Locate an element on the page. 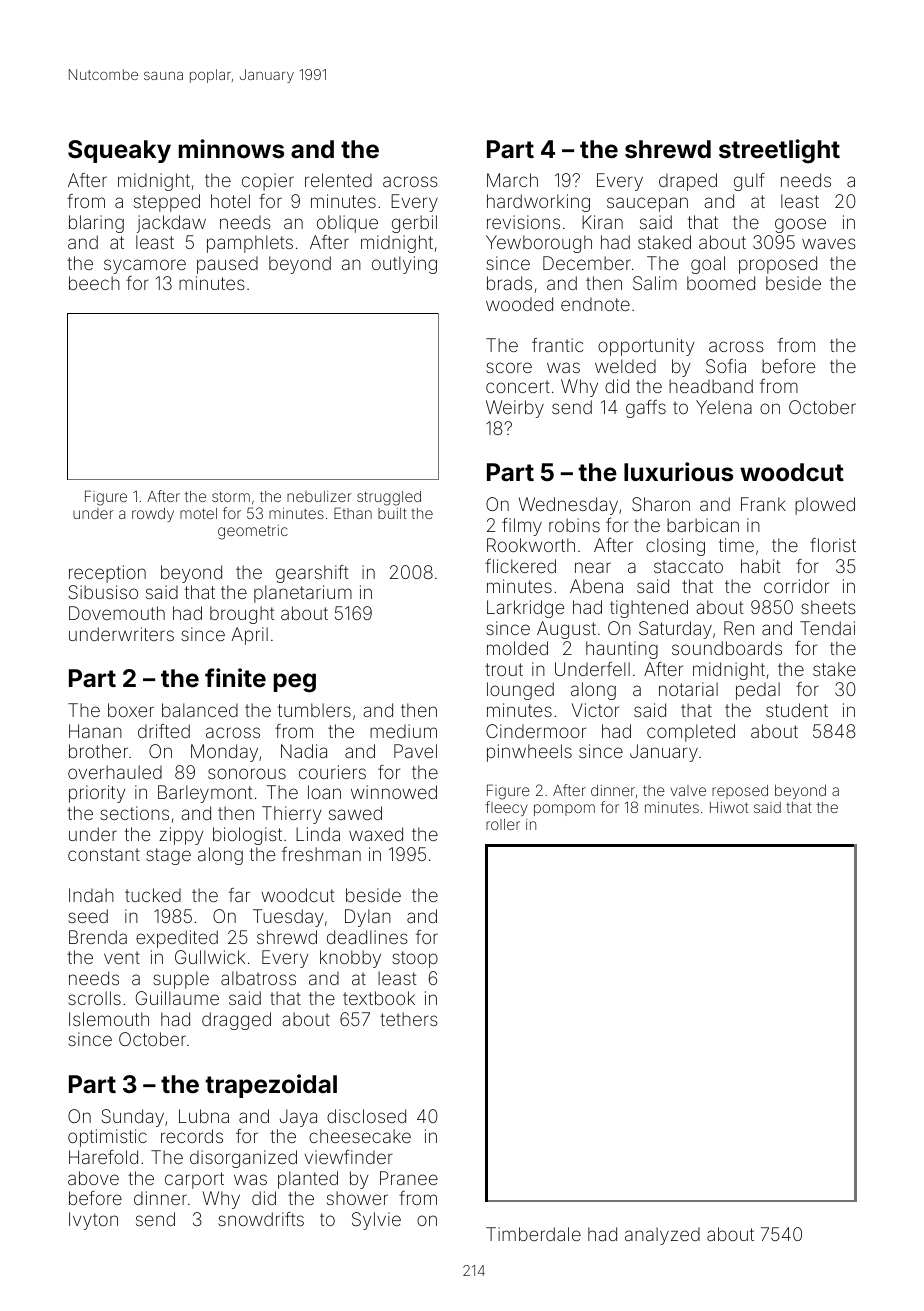 The width and height of the page is (924, 1311). snowdrifts is located at coordinates (261, 1219).
